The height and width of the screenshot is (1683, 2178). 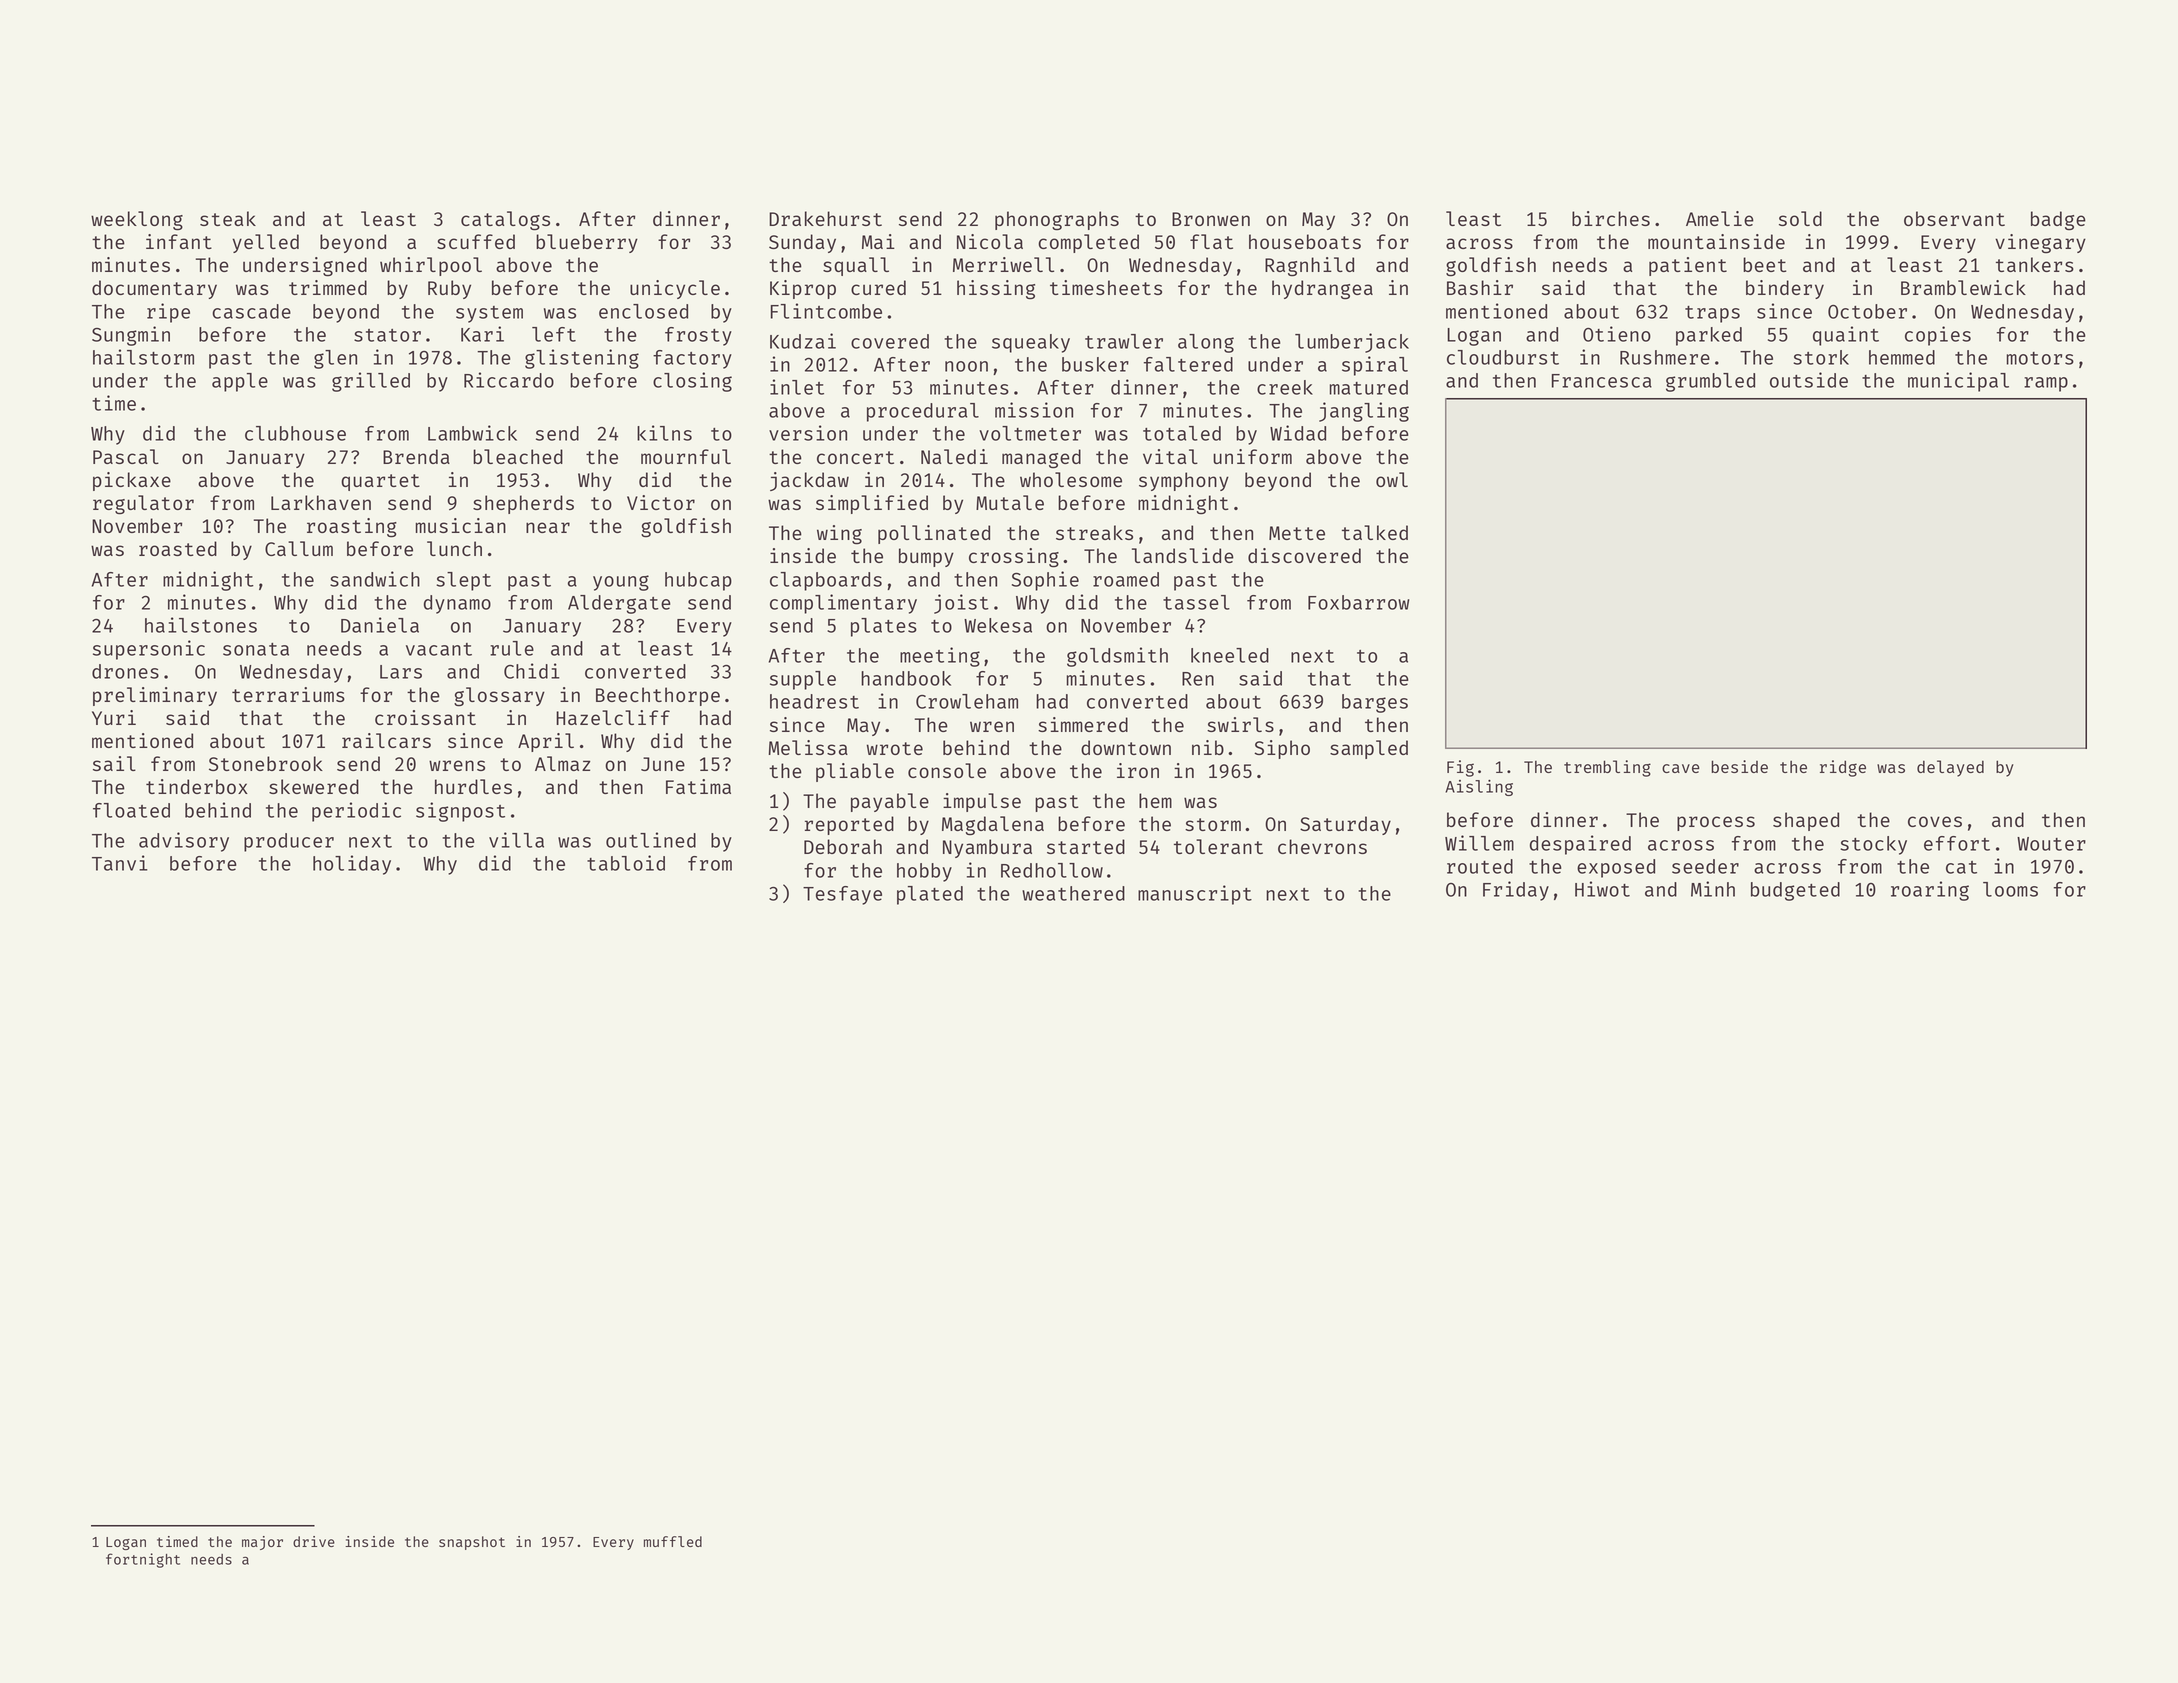 I want to click on grumbled, so click(x=1710, y=382).
